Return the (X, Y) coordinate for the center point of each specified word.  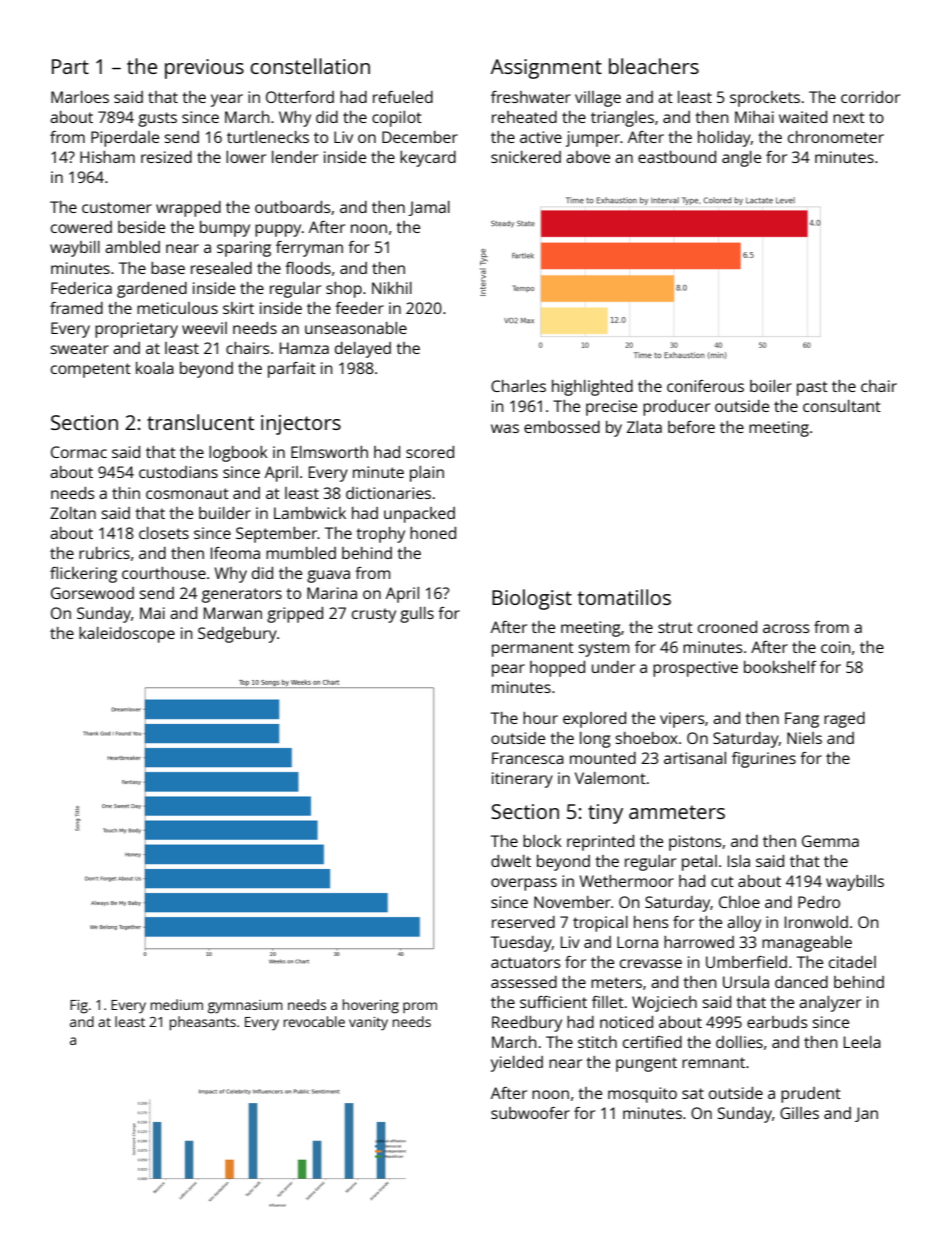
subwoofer (530, 1113)
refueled (403, 97)
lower (246, 157)
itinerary (522, 780)
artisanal (695, 758)
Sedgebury (237, 635)
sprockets (765, 99)
